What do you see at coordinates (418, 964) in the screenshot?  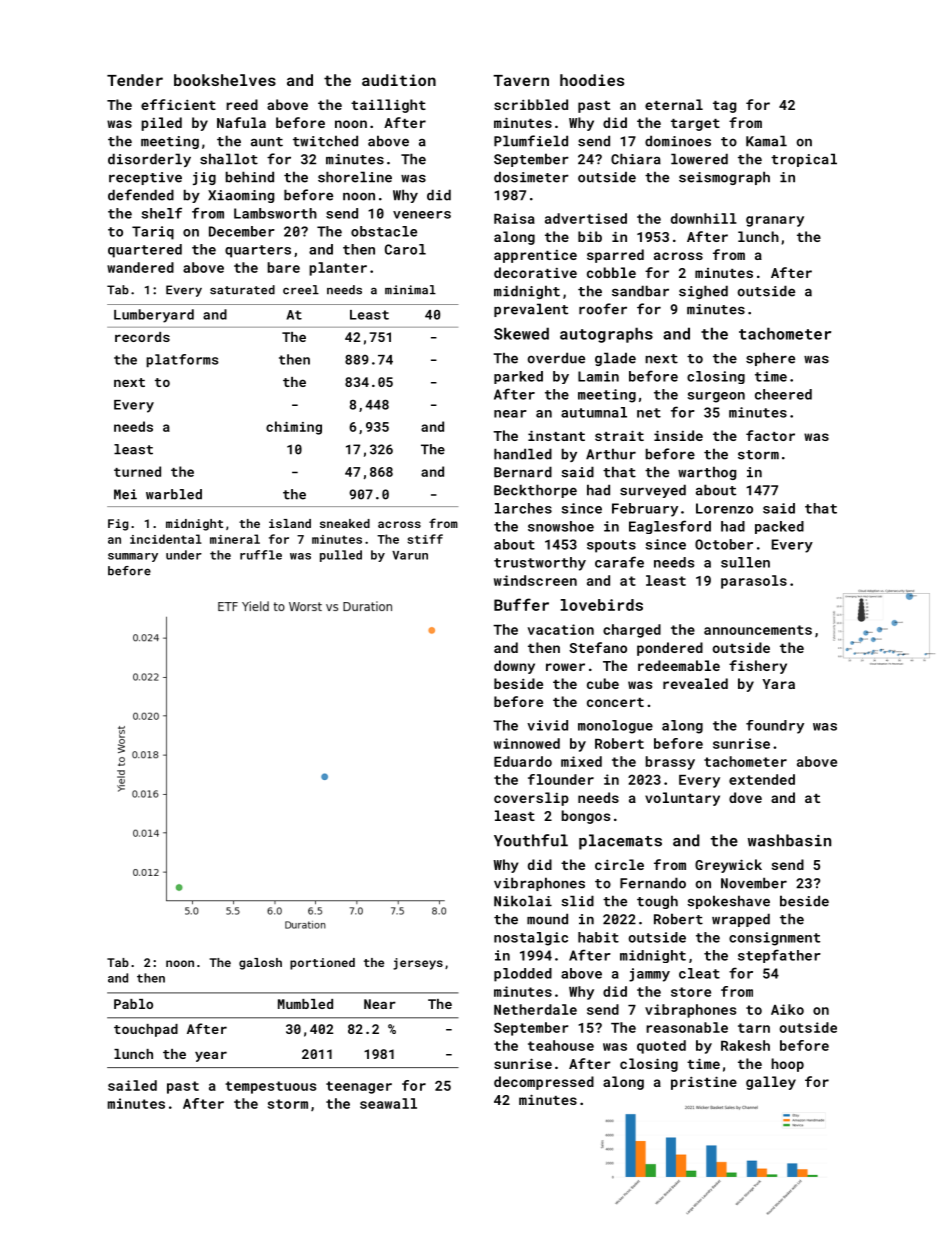 I see `jerseys` at bounding box center [418, 964].
